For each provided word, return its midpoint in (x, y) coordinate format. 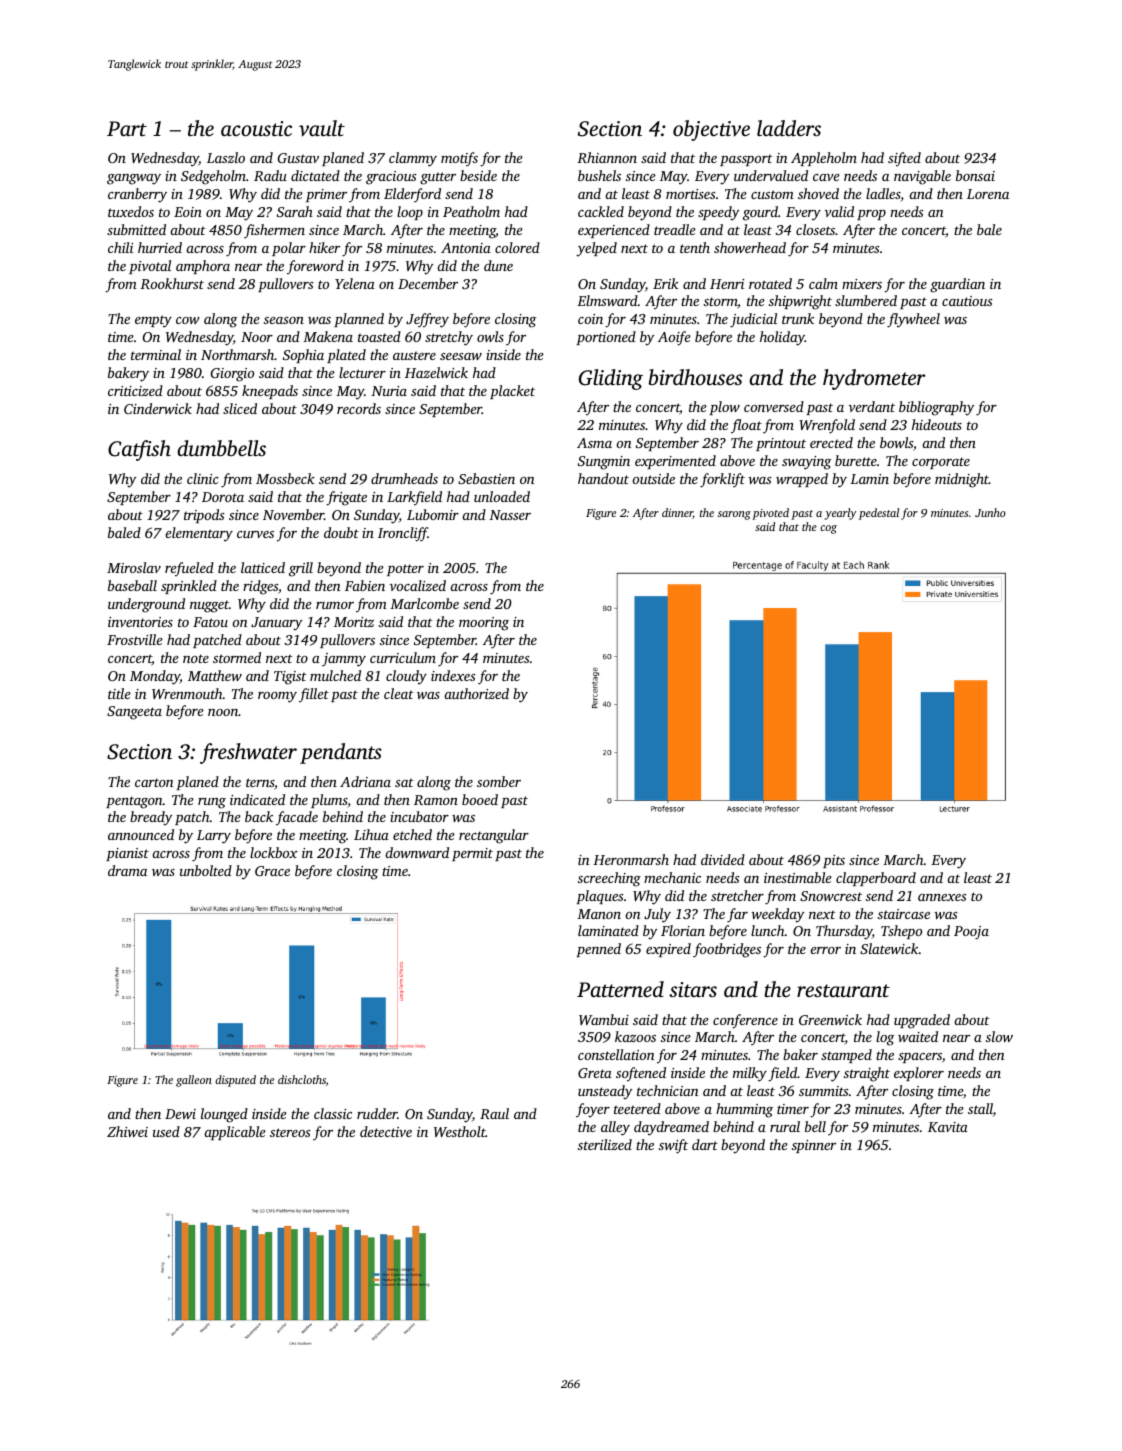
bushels (599, 175)
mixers (862, 284)
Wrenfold (827, 426)
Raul (494, 1113)
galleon (194, 1081)
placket (512, 392)
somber (499, 781)
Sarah (295, 211)
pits (834, 861)
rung (212, 803)
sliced (240, 408)
